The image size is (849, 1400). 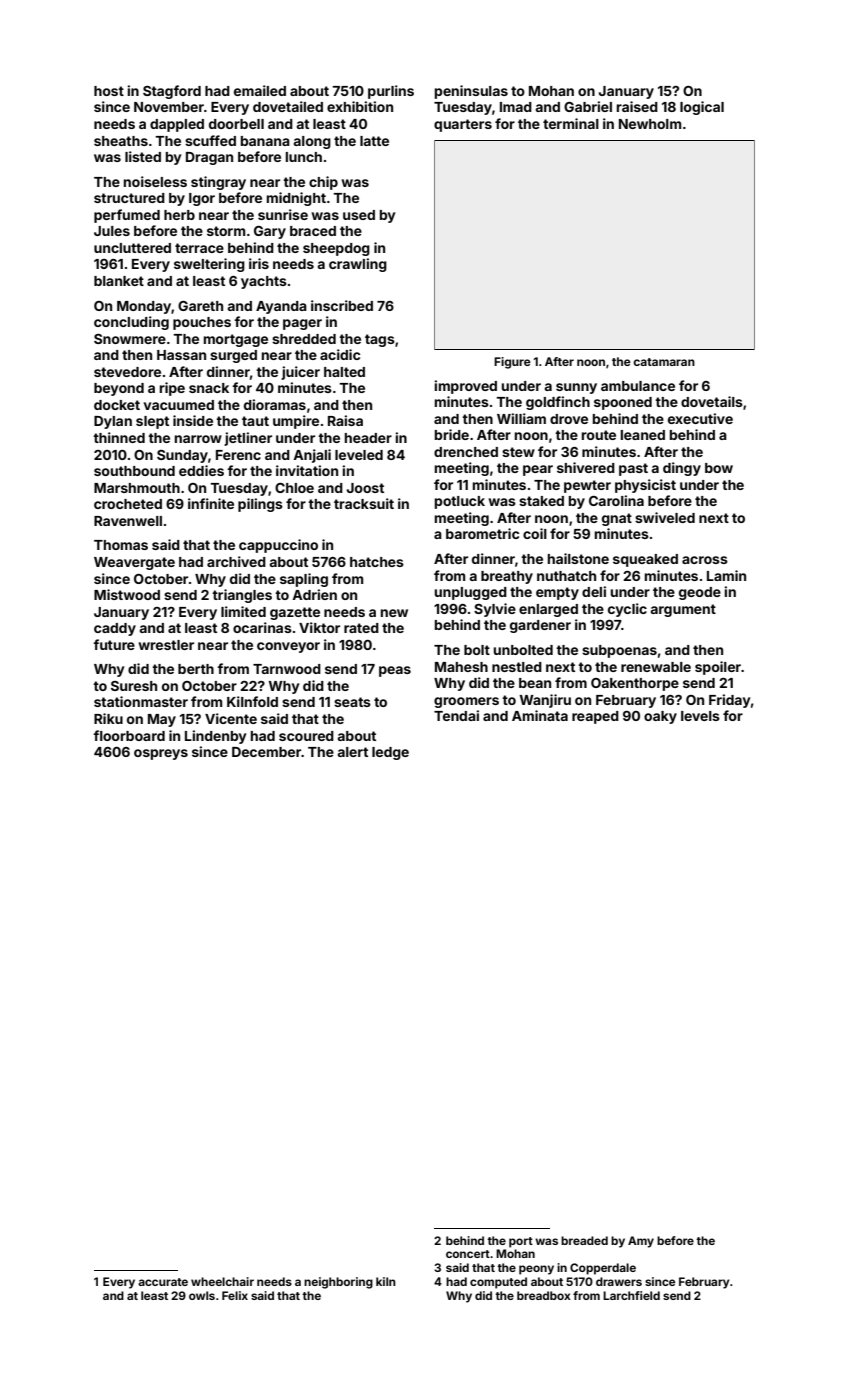 What do you see at coordinates (380, 340) in the page?
I see `tags` at bounding box center [380, 340].
